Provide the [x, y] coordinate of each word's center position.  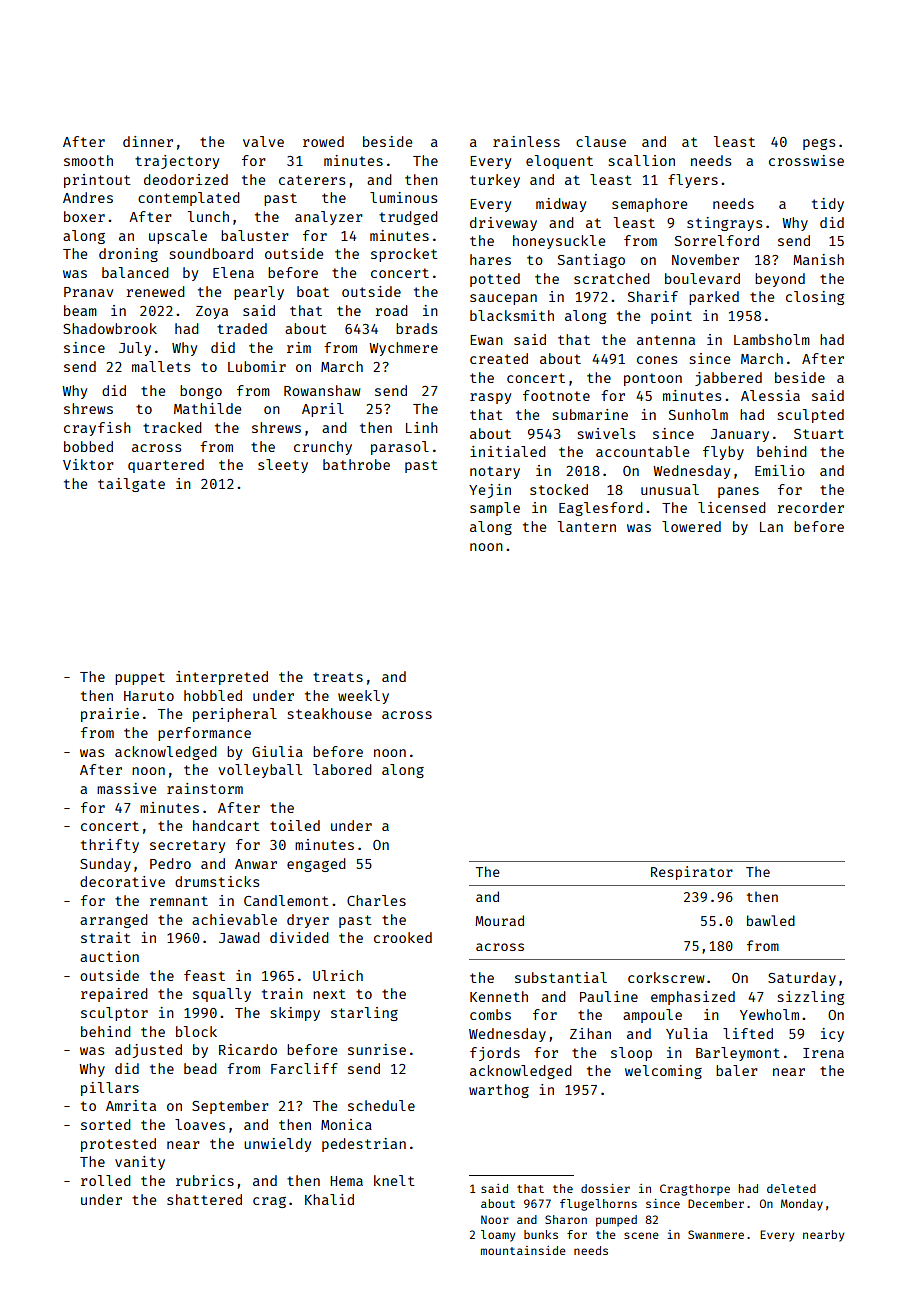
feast [204, 975]
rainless [526, 141]
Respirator [692, 873]
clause [601, 141]
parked [714, 298]
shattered [204, 1199]
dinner [148, 141]
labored [342, 769]
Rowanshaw [322, 390]
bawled [771, 920]
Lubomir [257, 366]
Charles [376, 900]
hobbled [213, 695]
